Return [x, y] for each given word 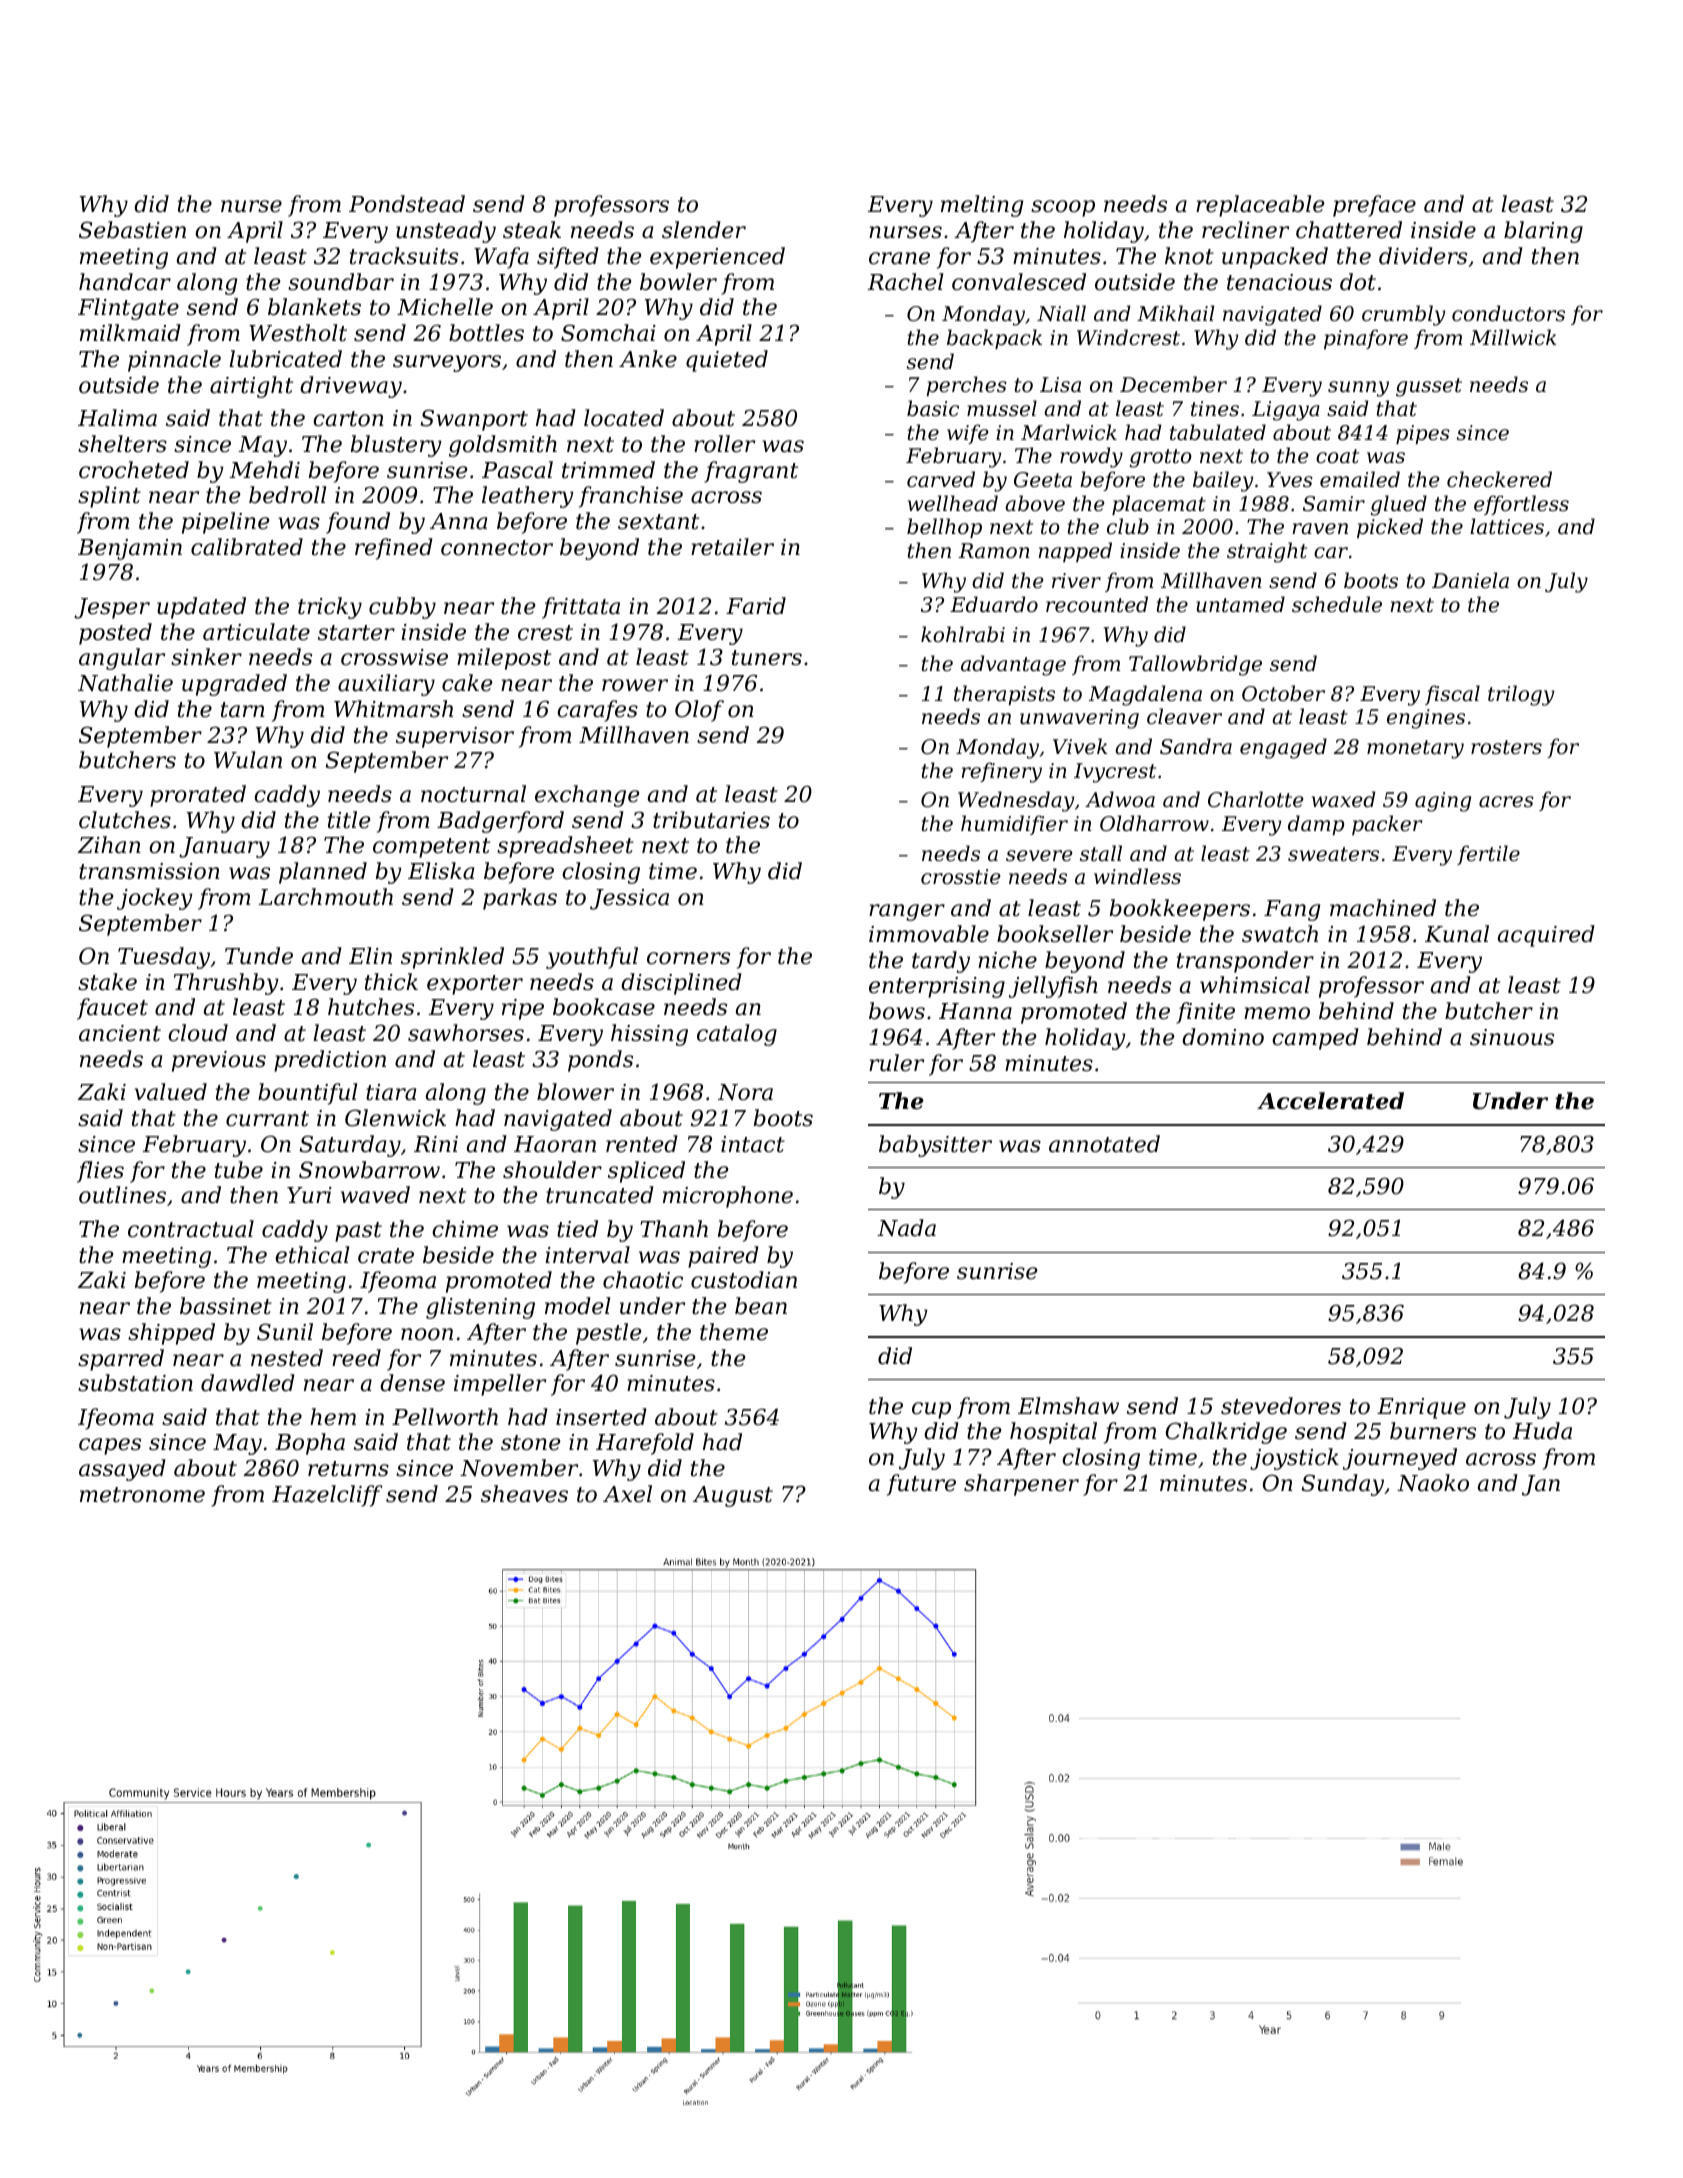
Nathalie [125, 683]
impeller [500, 1385]
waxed [1343, 799]
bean [761, 1306]
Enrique [1421, 1408]
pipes [1423, 434]
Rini [436, 1144]
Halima [117, 418]
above [1035, 503]
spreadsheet [565, 847]
